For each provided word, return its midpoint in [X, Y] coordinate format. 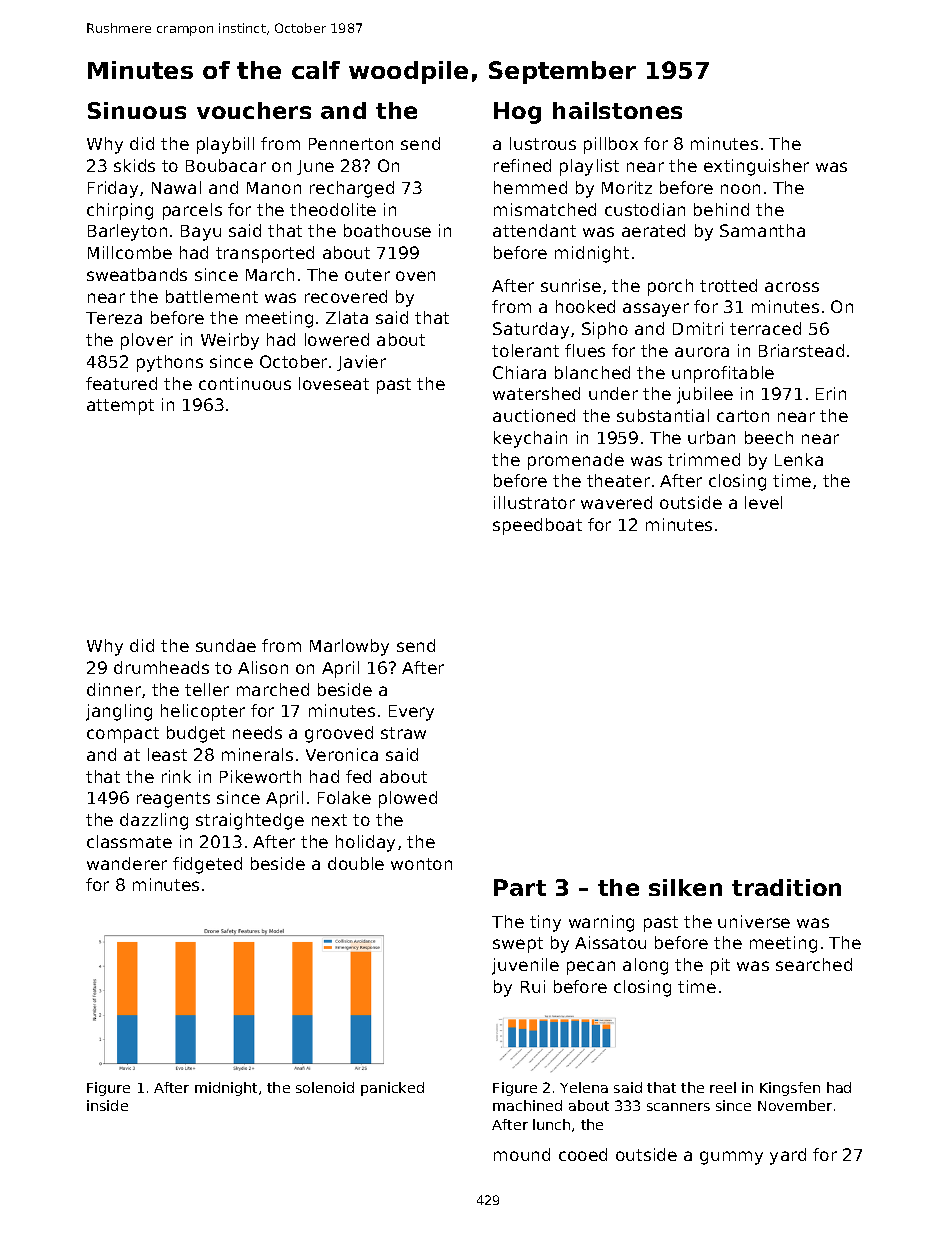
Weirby [230, 341]
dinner [114, 689]
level [763, 502]
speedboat [537, 526]
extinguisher [756, 167]
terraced [765, 328]
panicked [392, 1089]
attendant [534, 230]
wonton [421, 864]
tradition [786, 887]
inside [107, 1105]
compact [123, 735]
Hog [517, 113]
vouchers [254, 110]
